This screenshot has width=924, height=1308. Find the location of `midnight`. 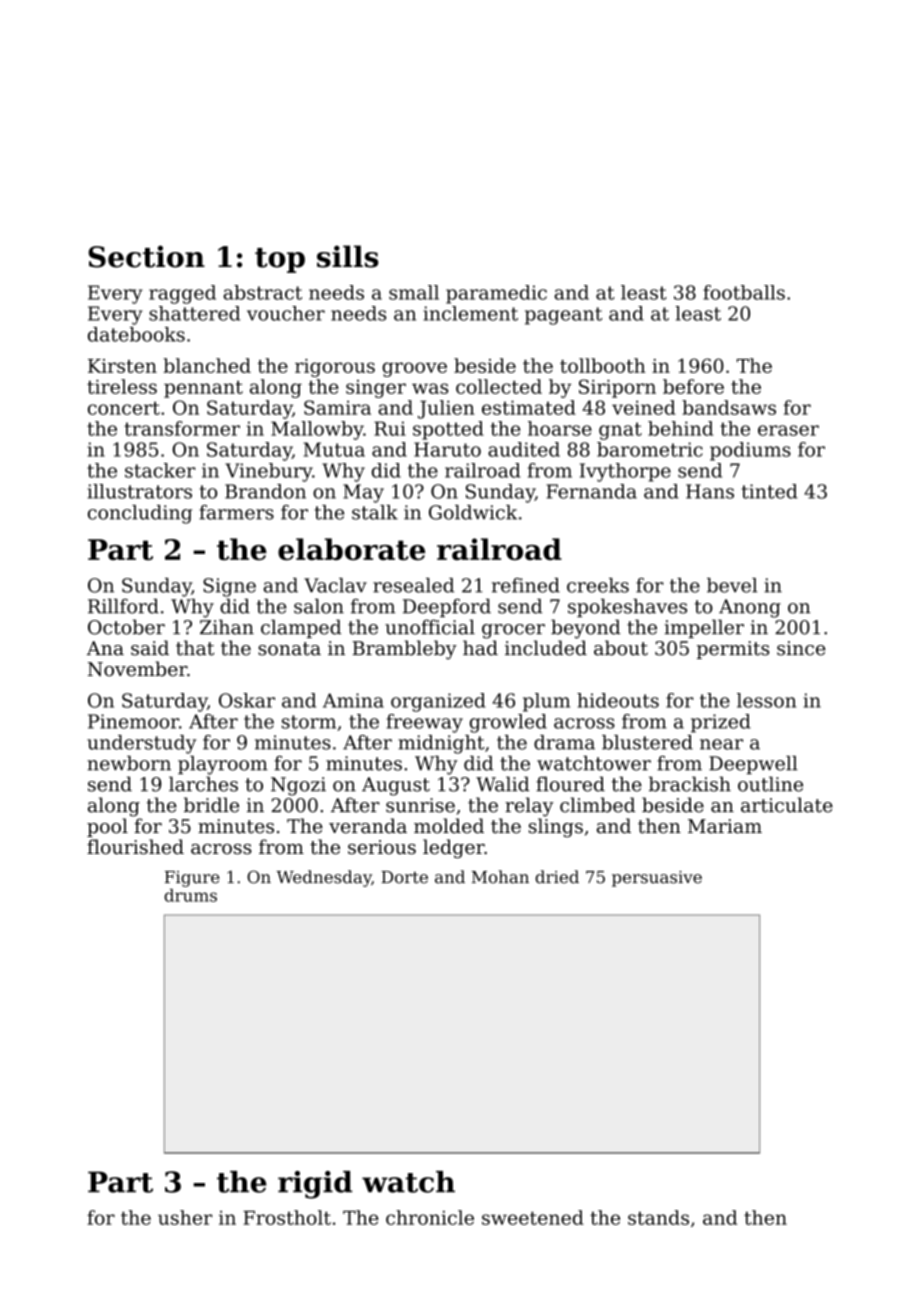

midnight is located at coordinates (441, 744).
